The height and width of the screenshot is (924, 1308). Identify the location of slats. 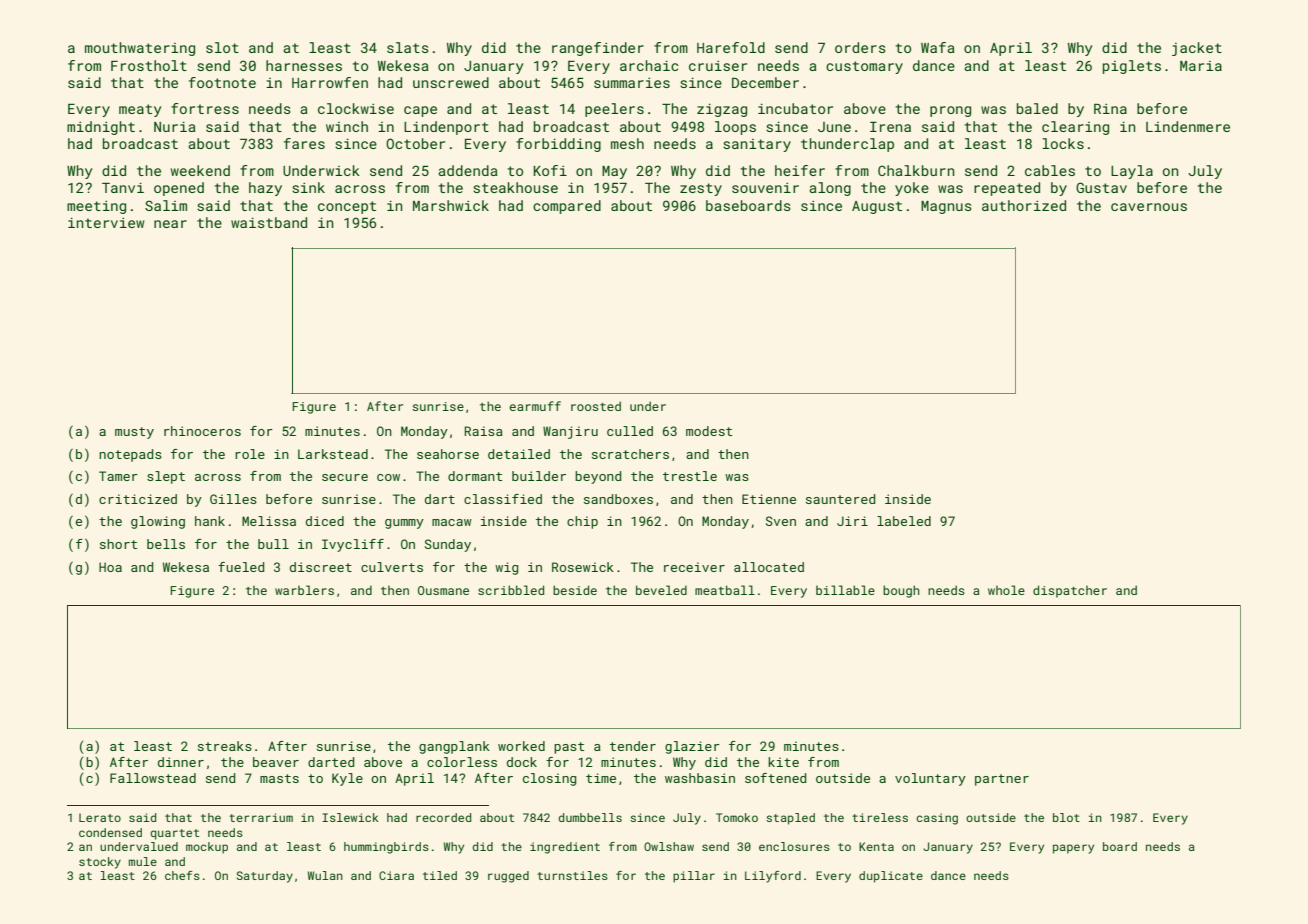
(408, 47).
